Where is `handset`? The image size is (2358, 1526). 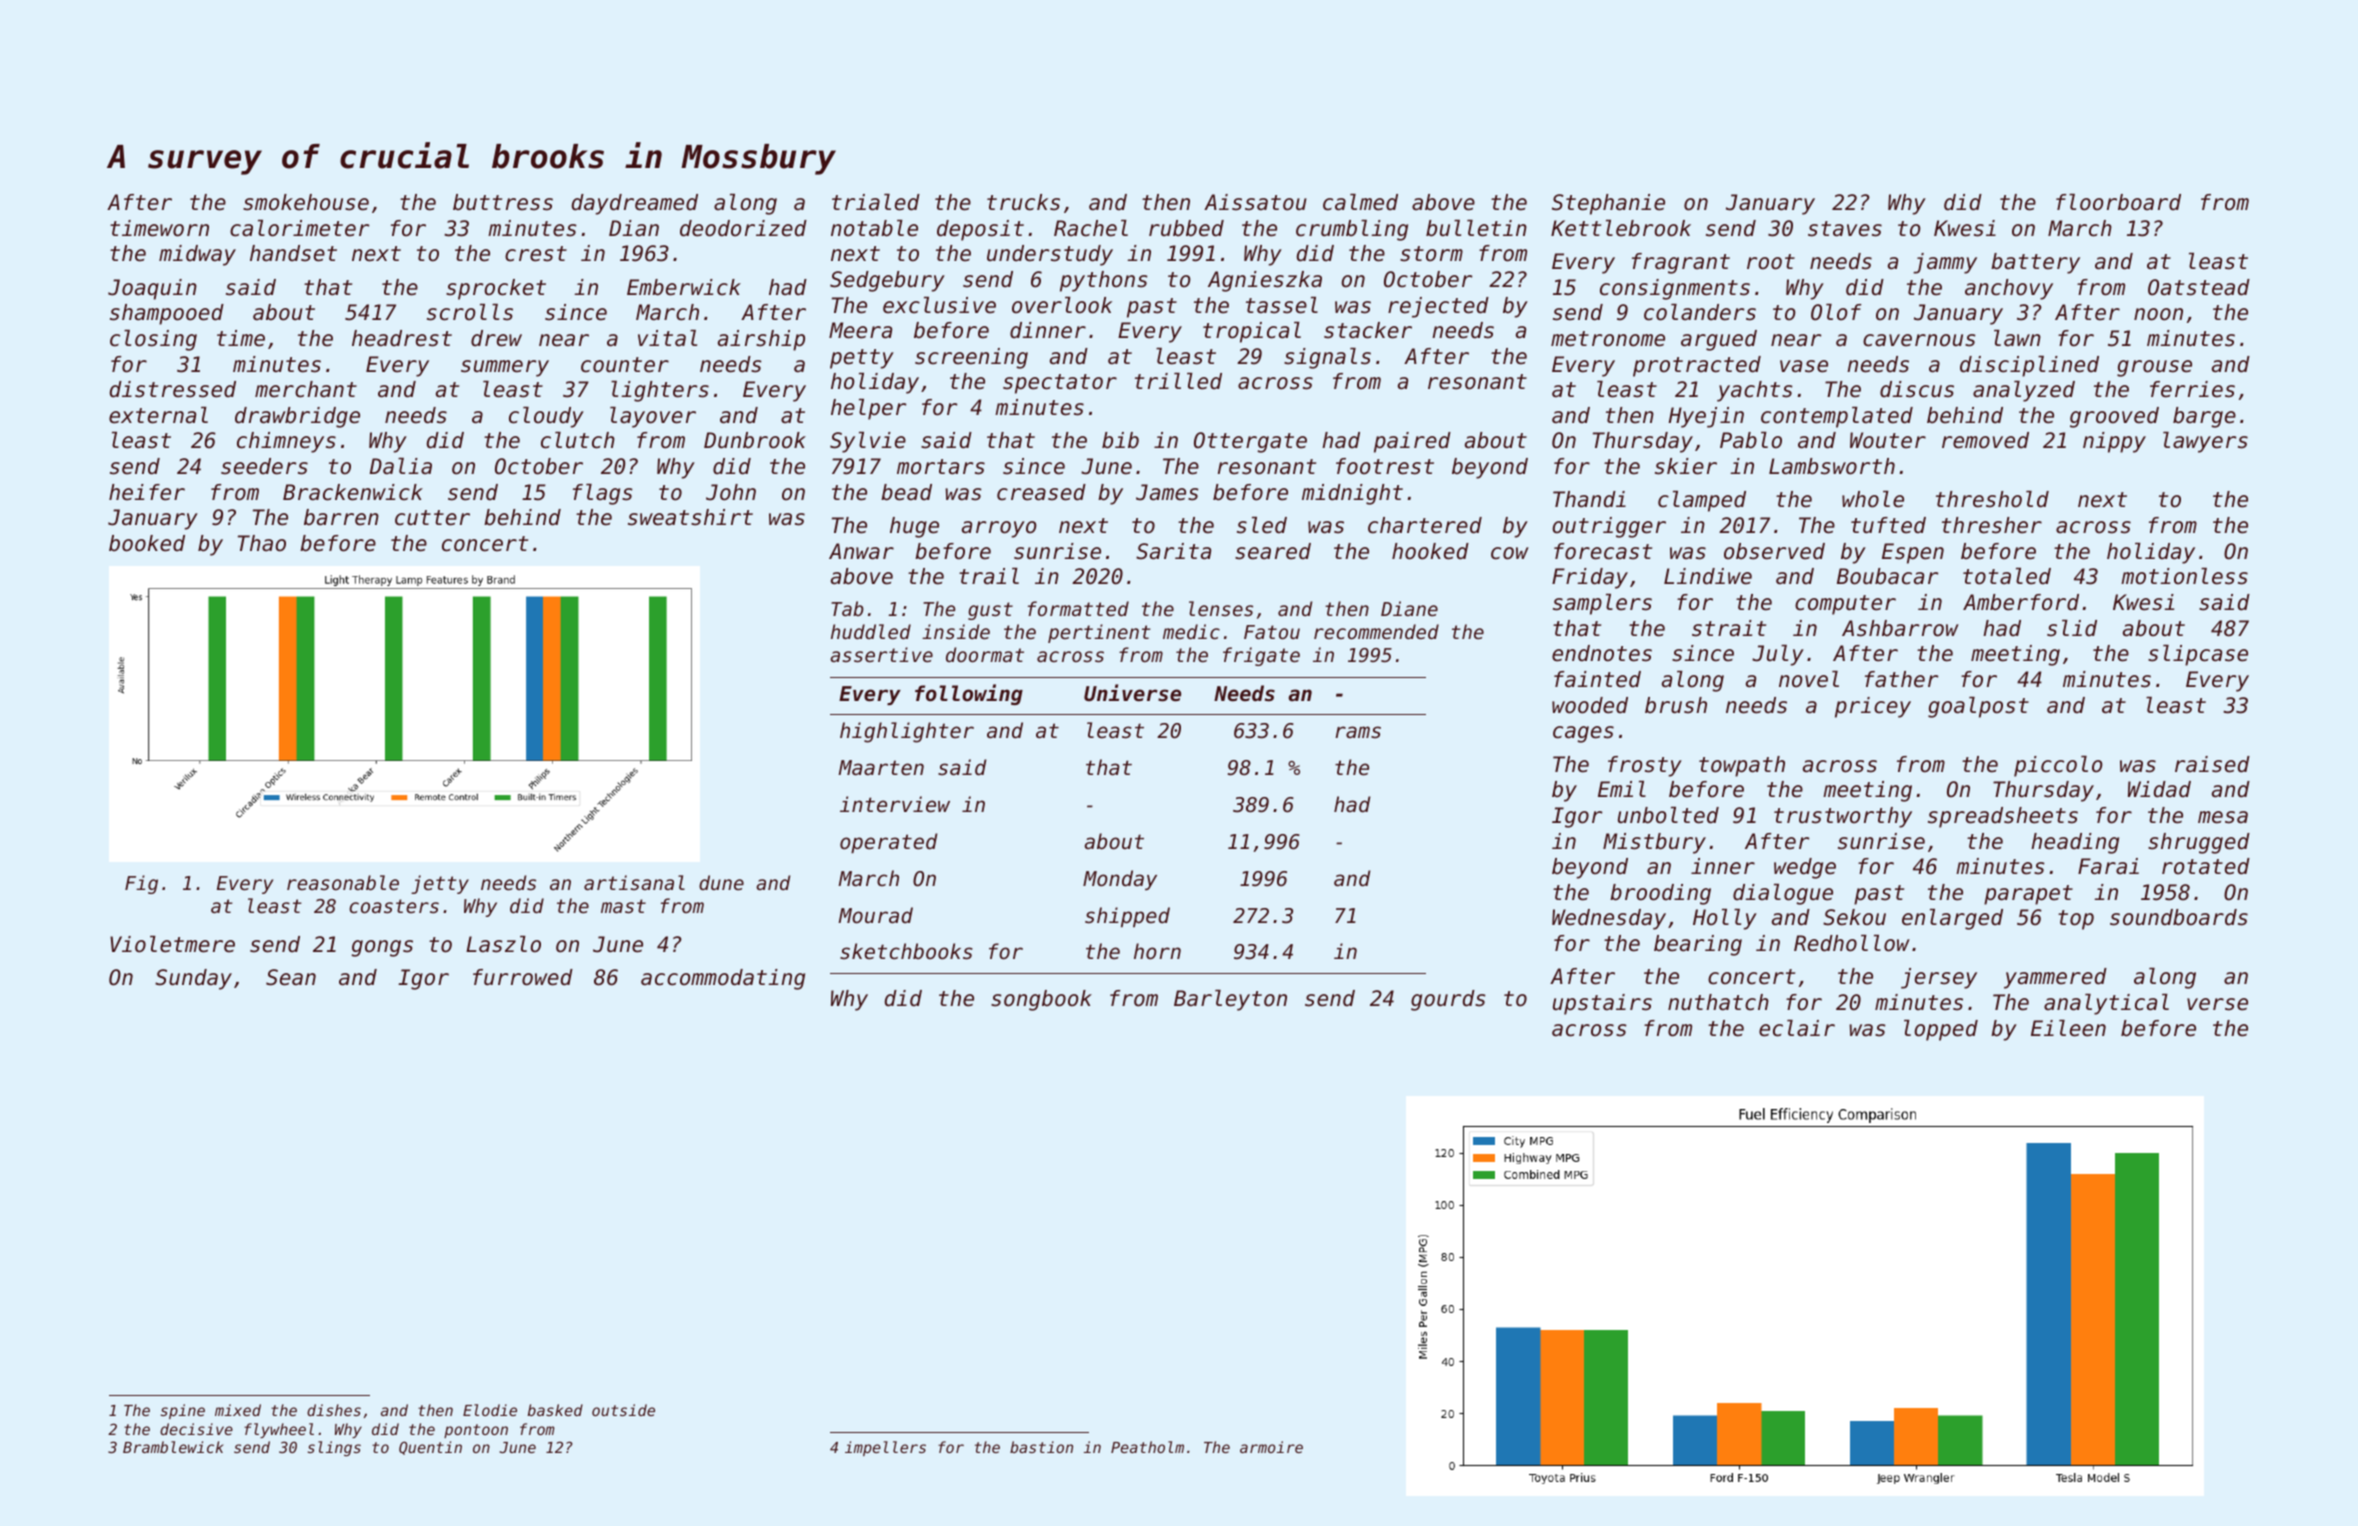
handset is located at coordinates (293, 253).
